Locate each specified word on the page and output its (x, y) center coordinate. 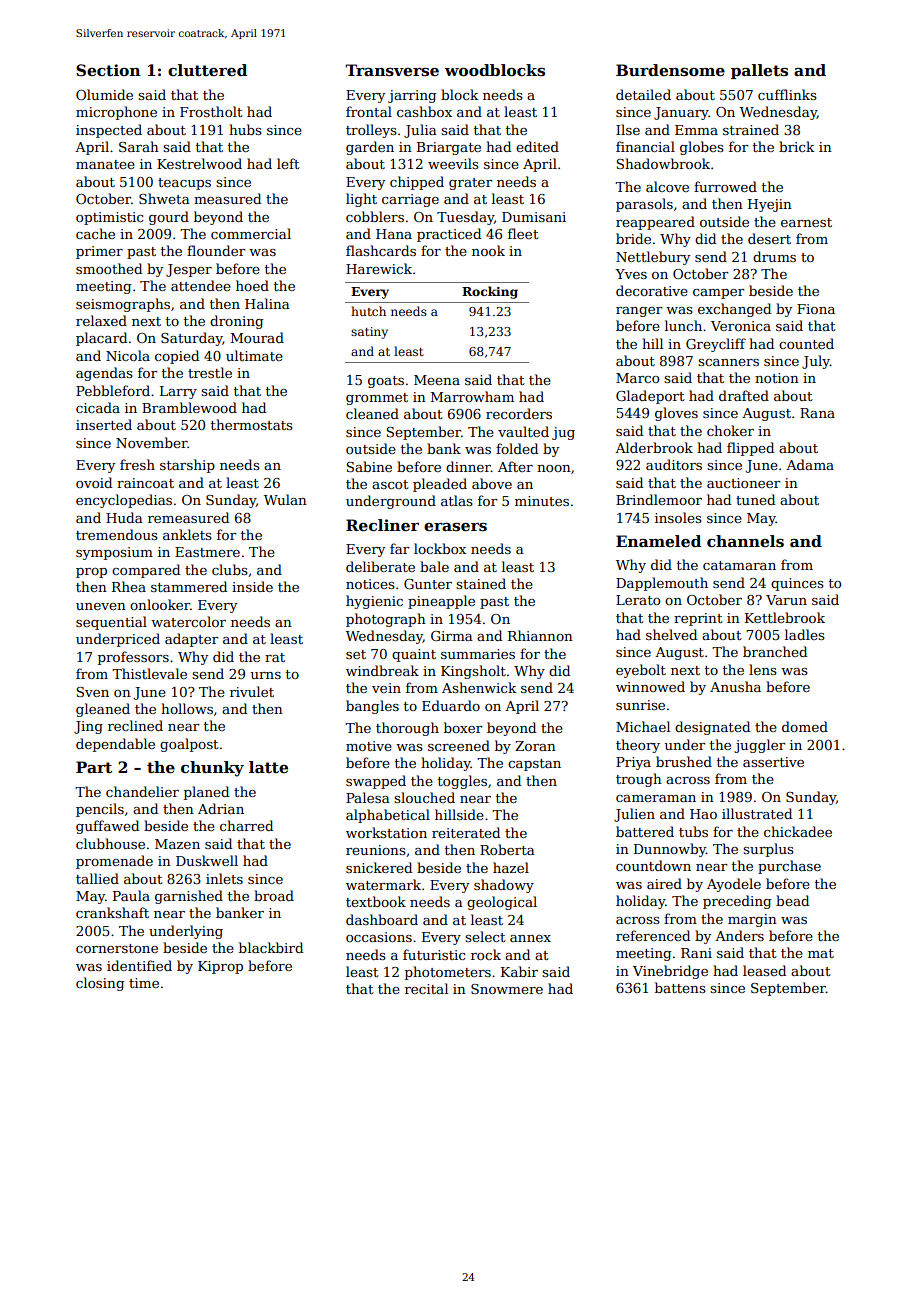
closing (100, 984)
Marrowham (472, 396)
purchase (789, 867)
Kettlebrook (785, 617)
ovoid (94, 482)
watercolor (188, 621)
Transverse (392, 70)
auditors (674, 464)
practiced (449, 235)
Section (108, 70)
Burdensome (670, 70)
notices (370, 584)
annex (530, 938)
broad (274, 895)
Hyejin (770, 205)
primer (99, 252)
